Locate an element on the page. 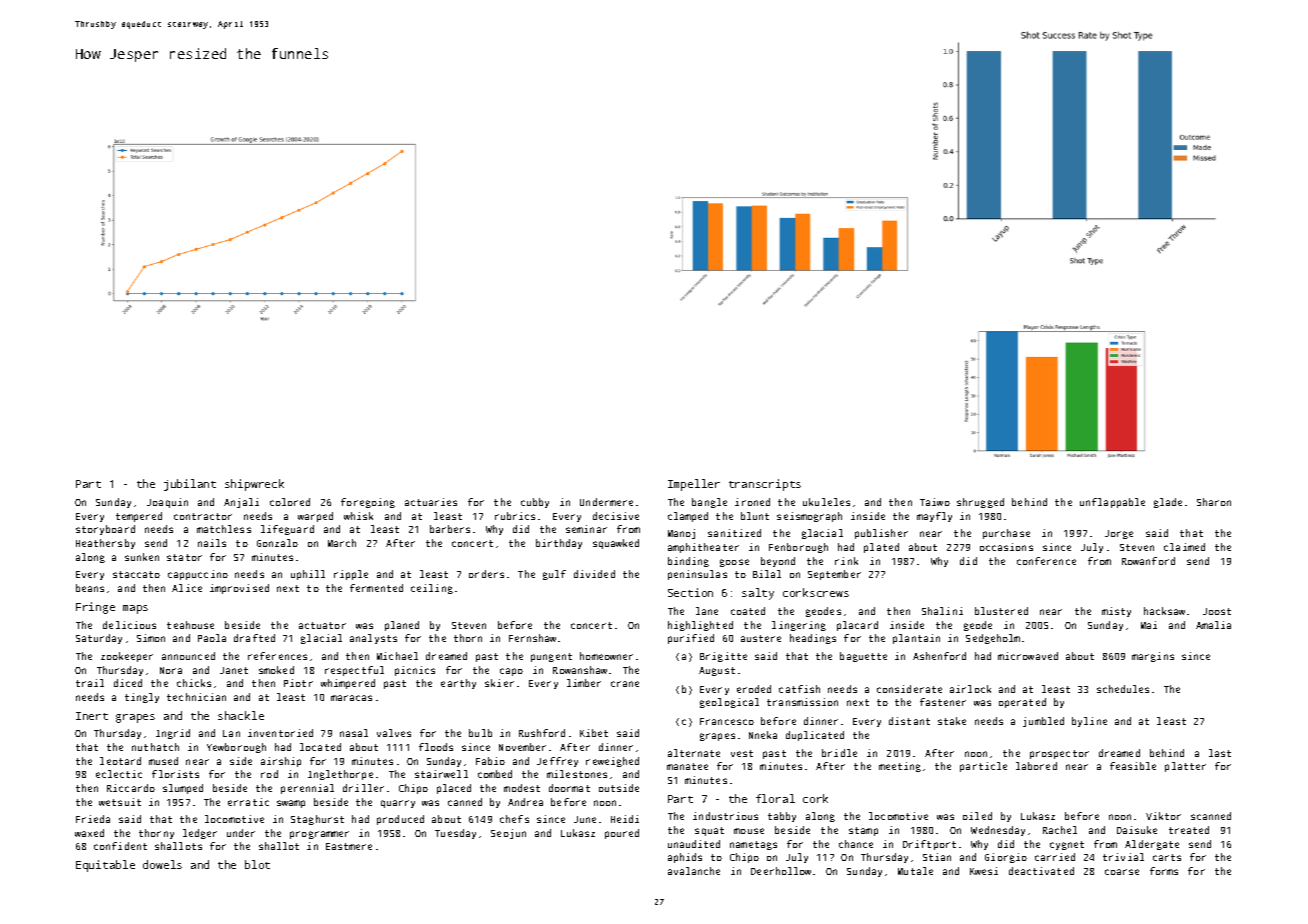 The image size is (1308, 924). dowels is located at coordinates (162, 864).
